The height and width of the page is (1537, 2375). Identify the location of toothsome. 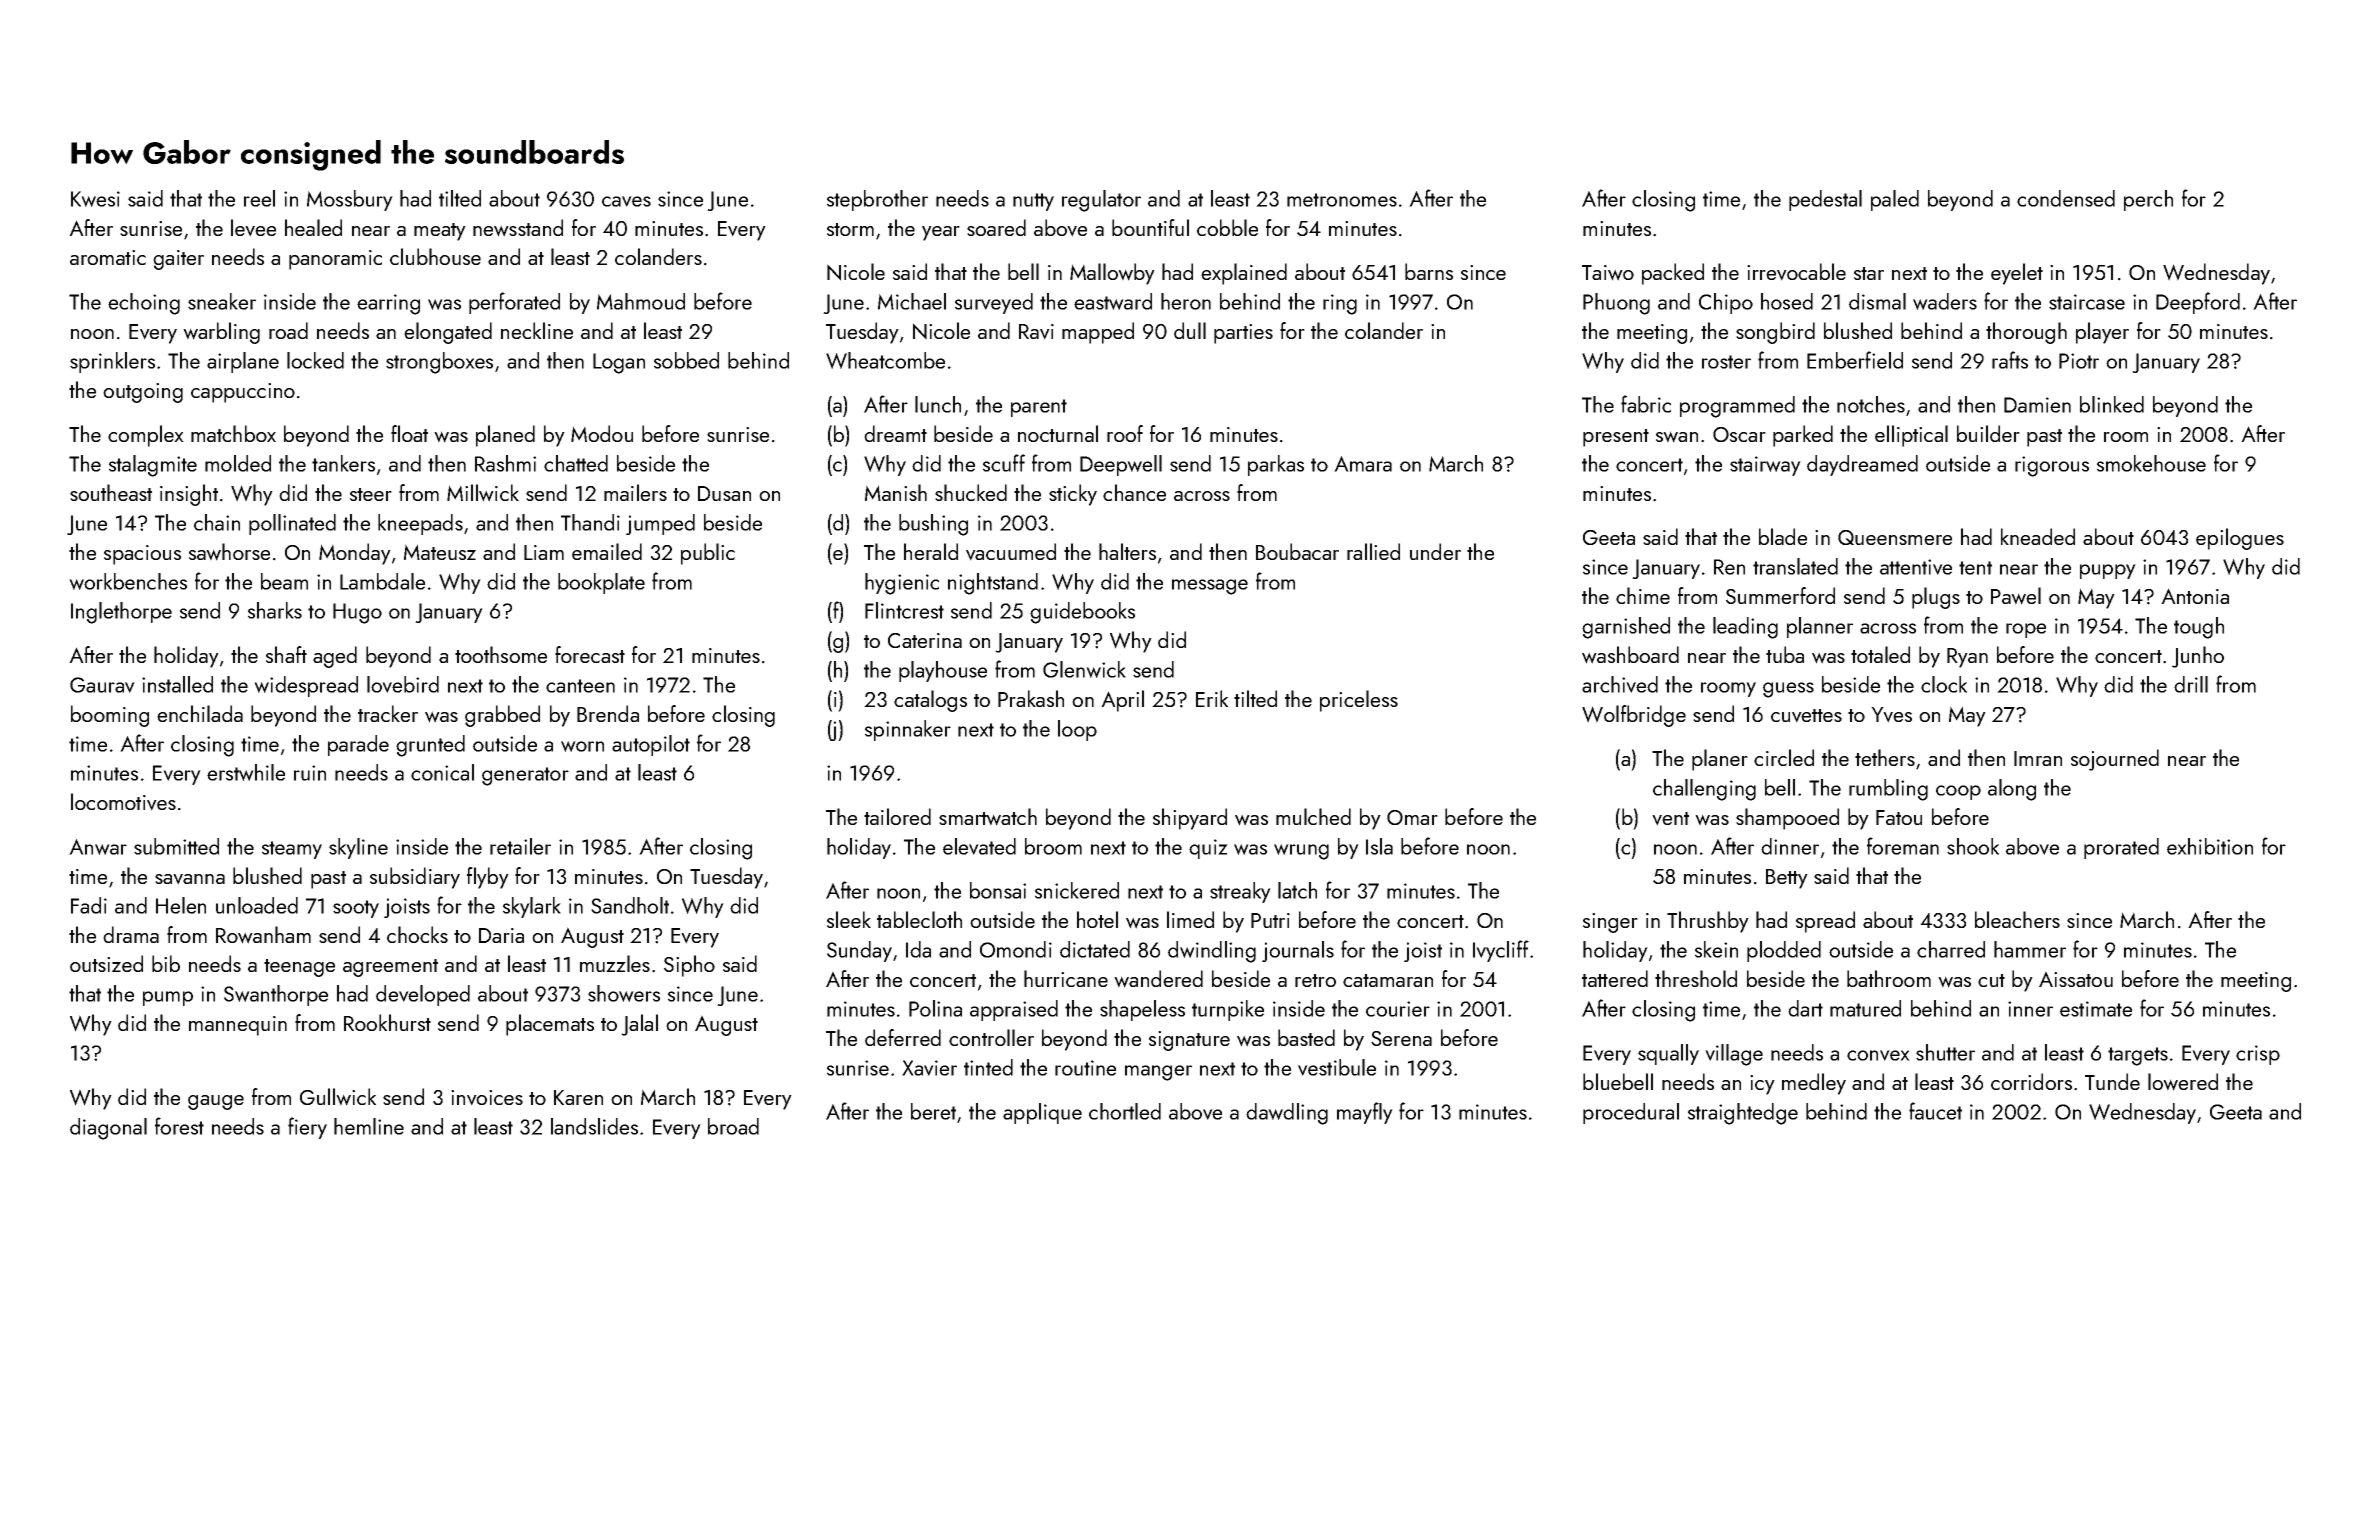
(501, 654).
